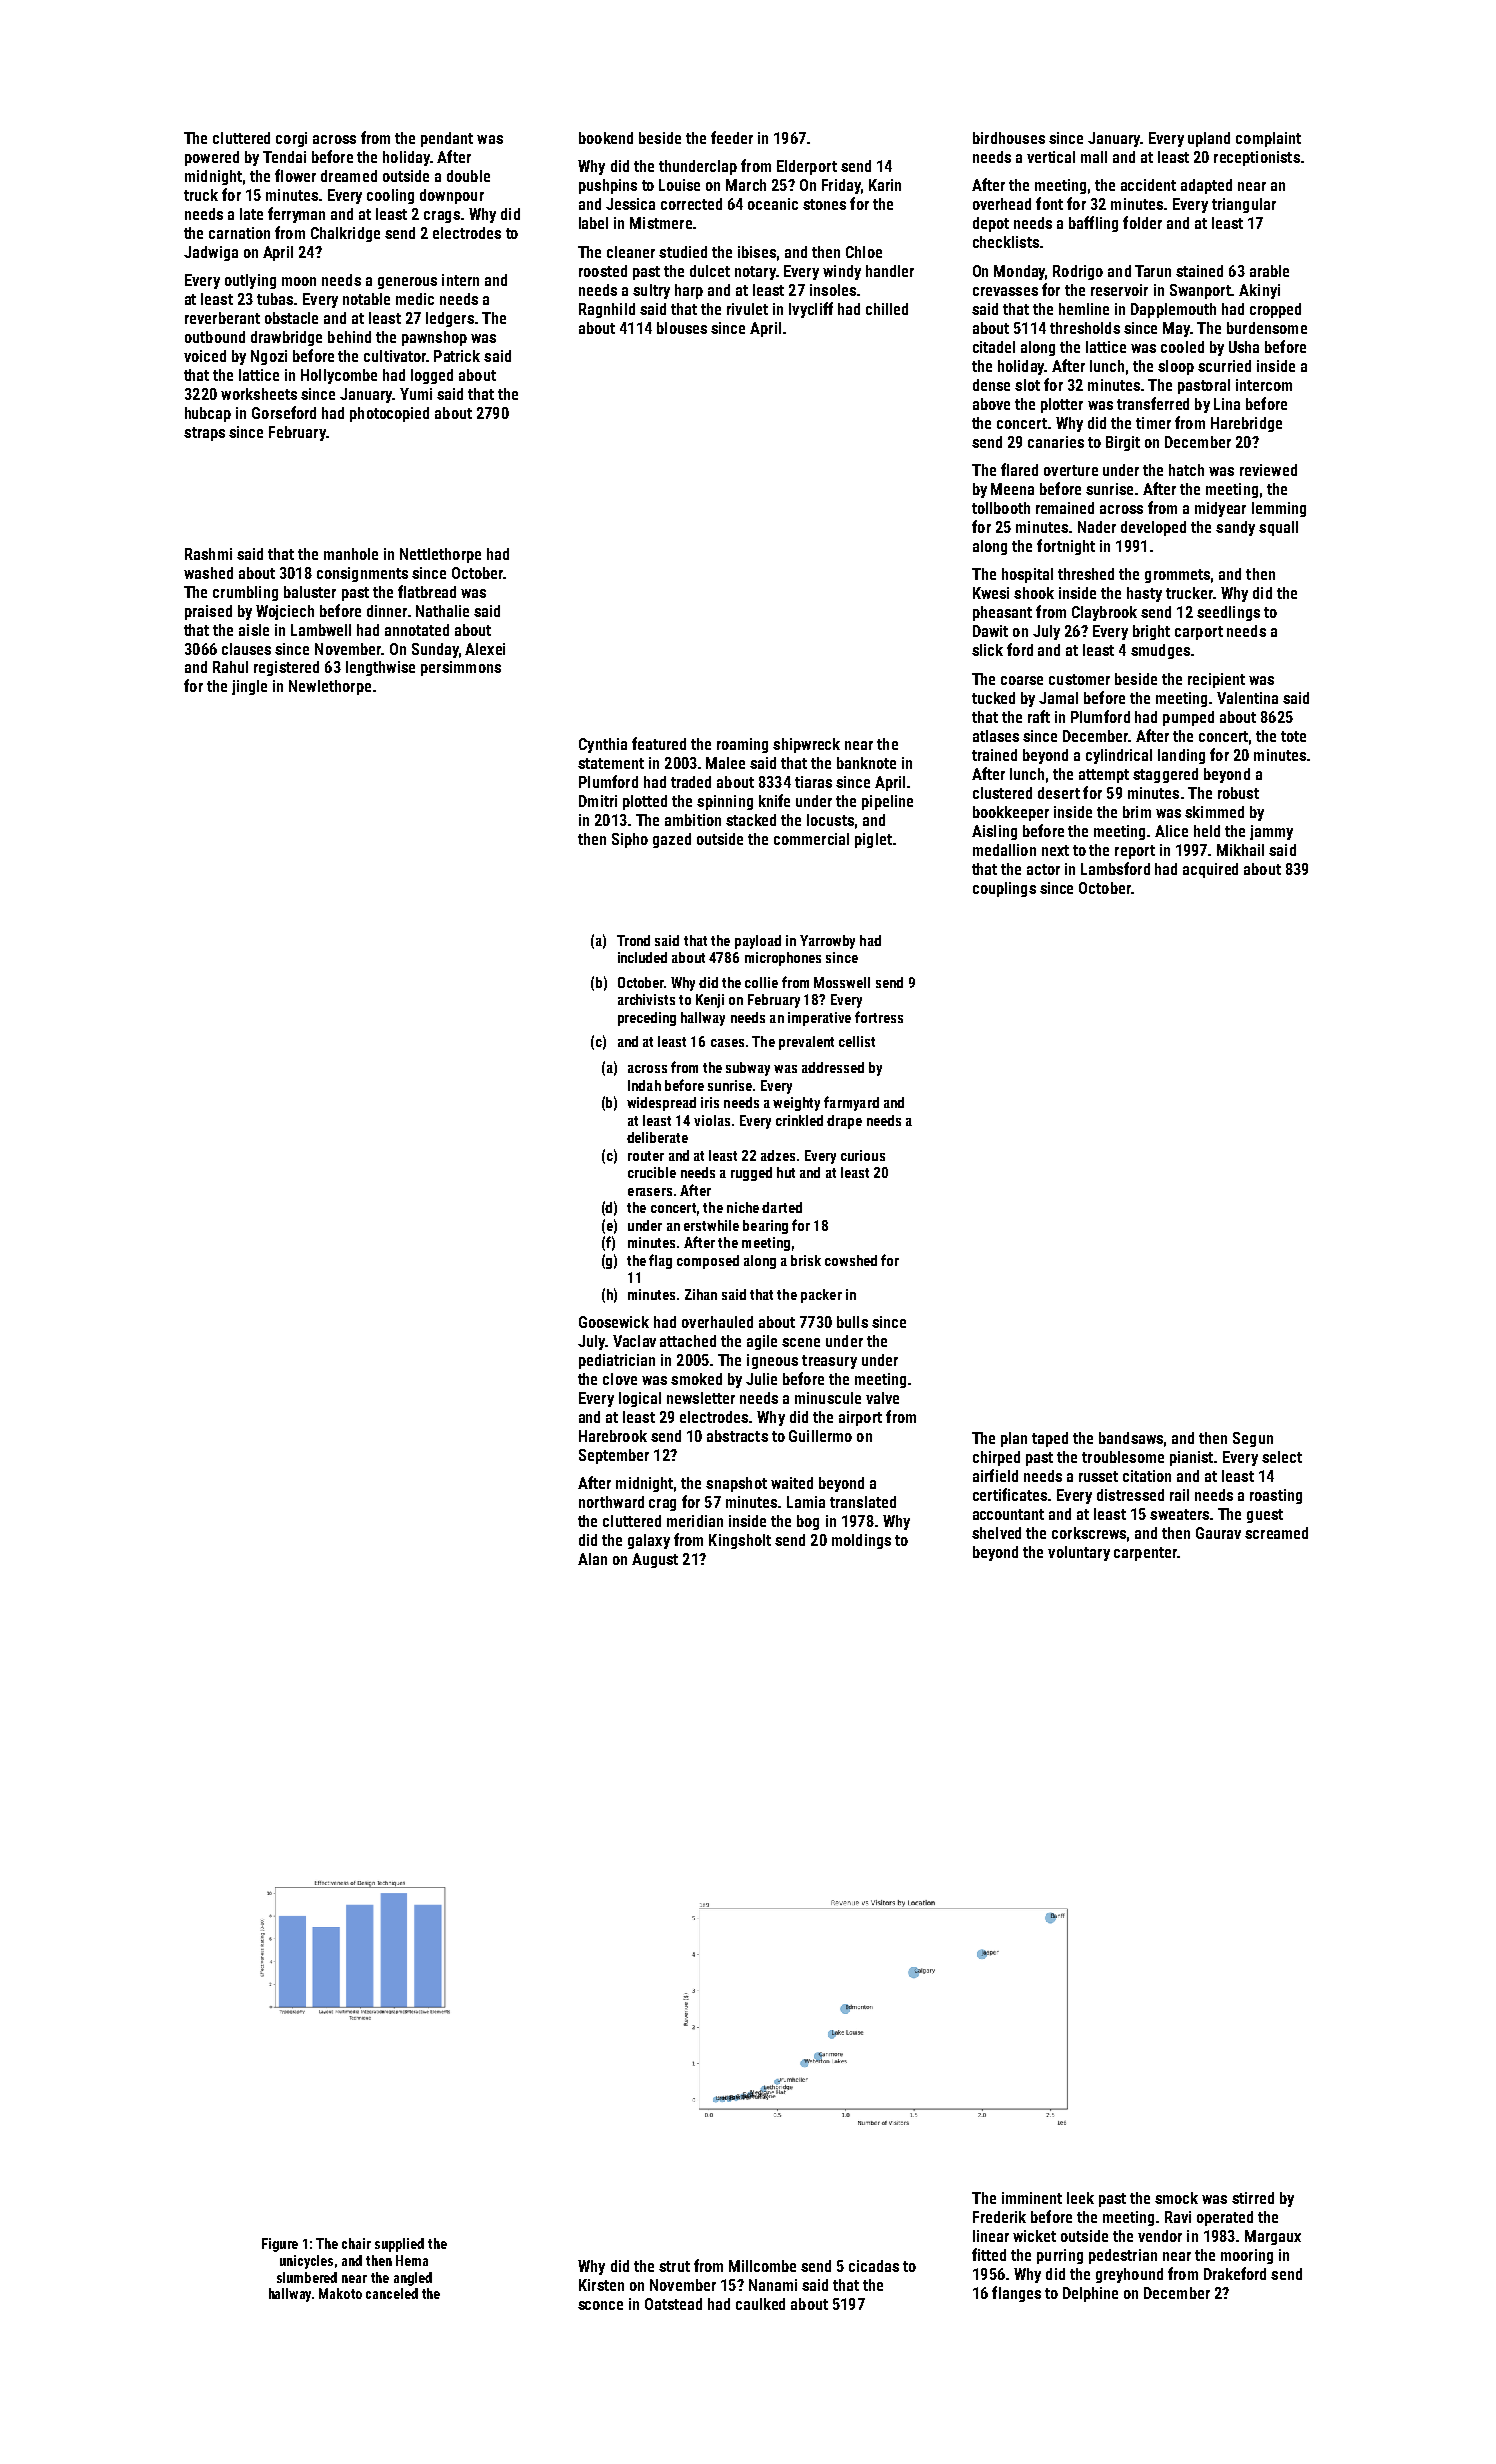 The width and height of the screenshot is (1496, 2464). What do you see at coordinates (1135, 852) in the screenshot?
I see `report` at bounding box center [1135, 852].
